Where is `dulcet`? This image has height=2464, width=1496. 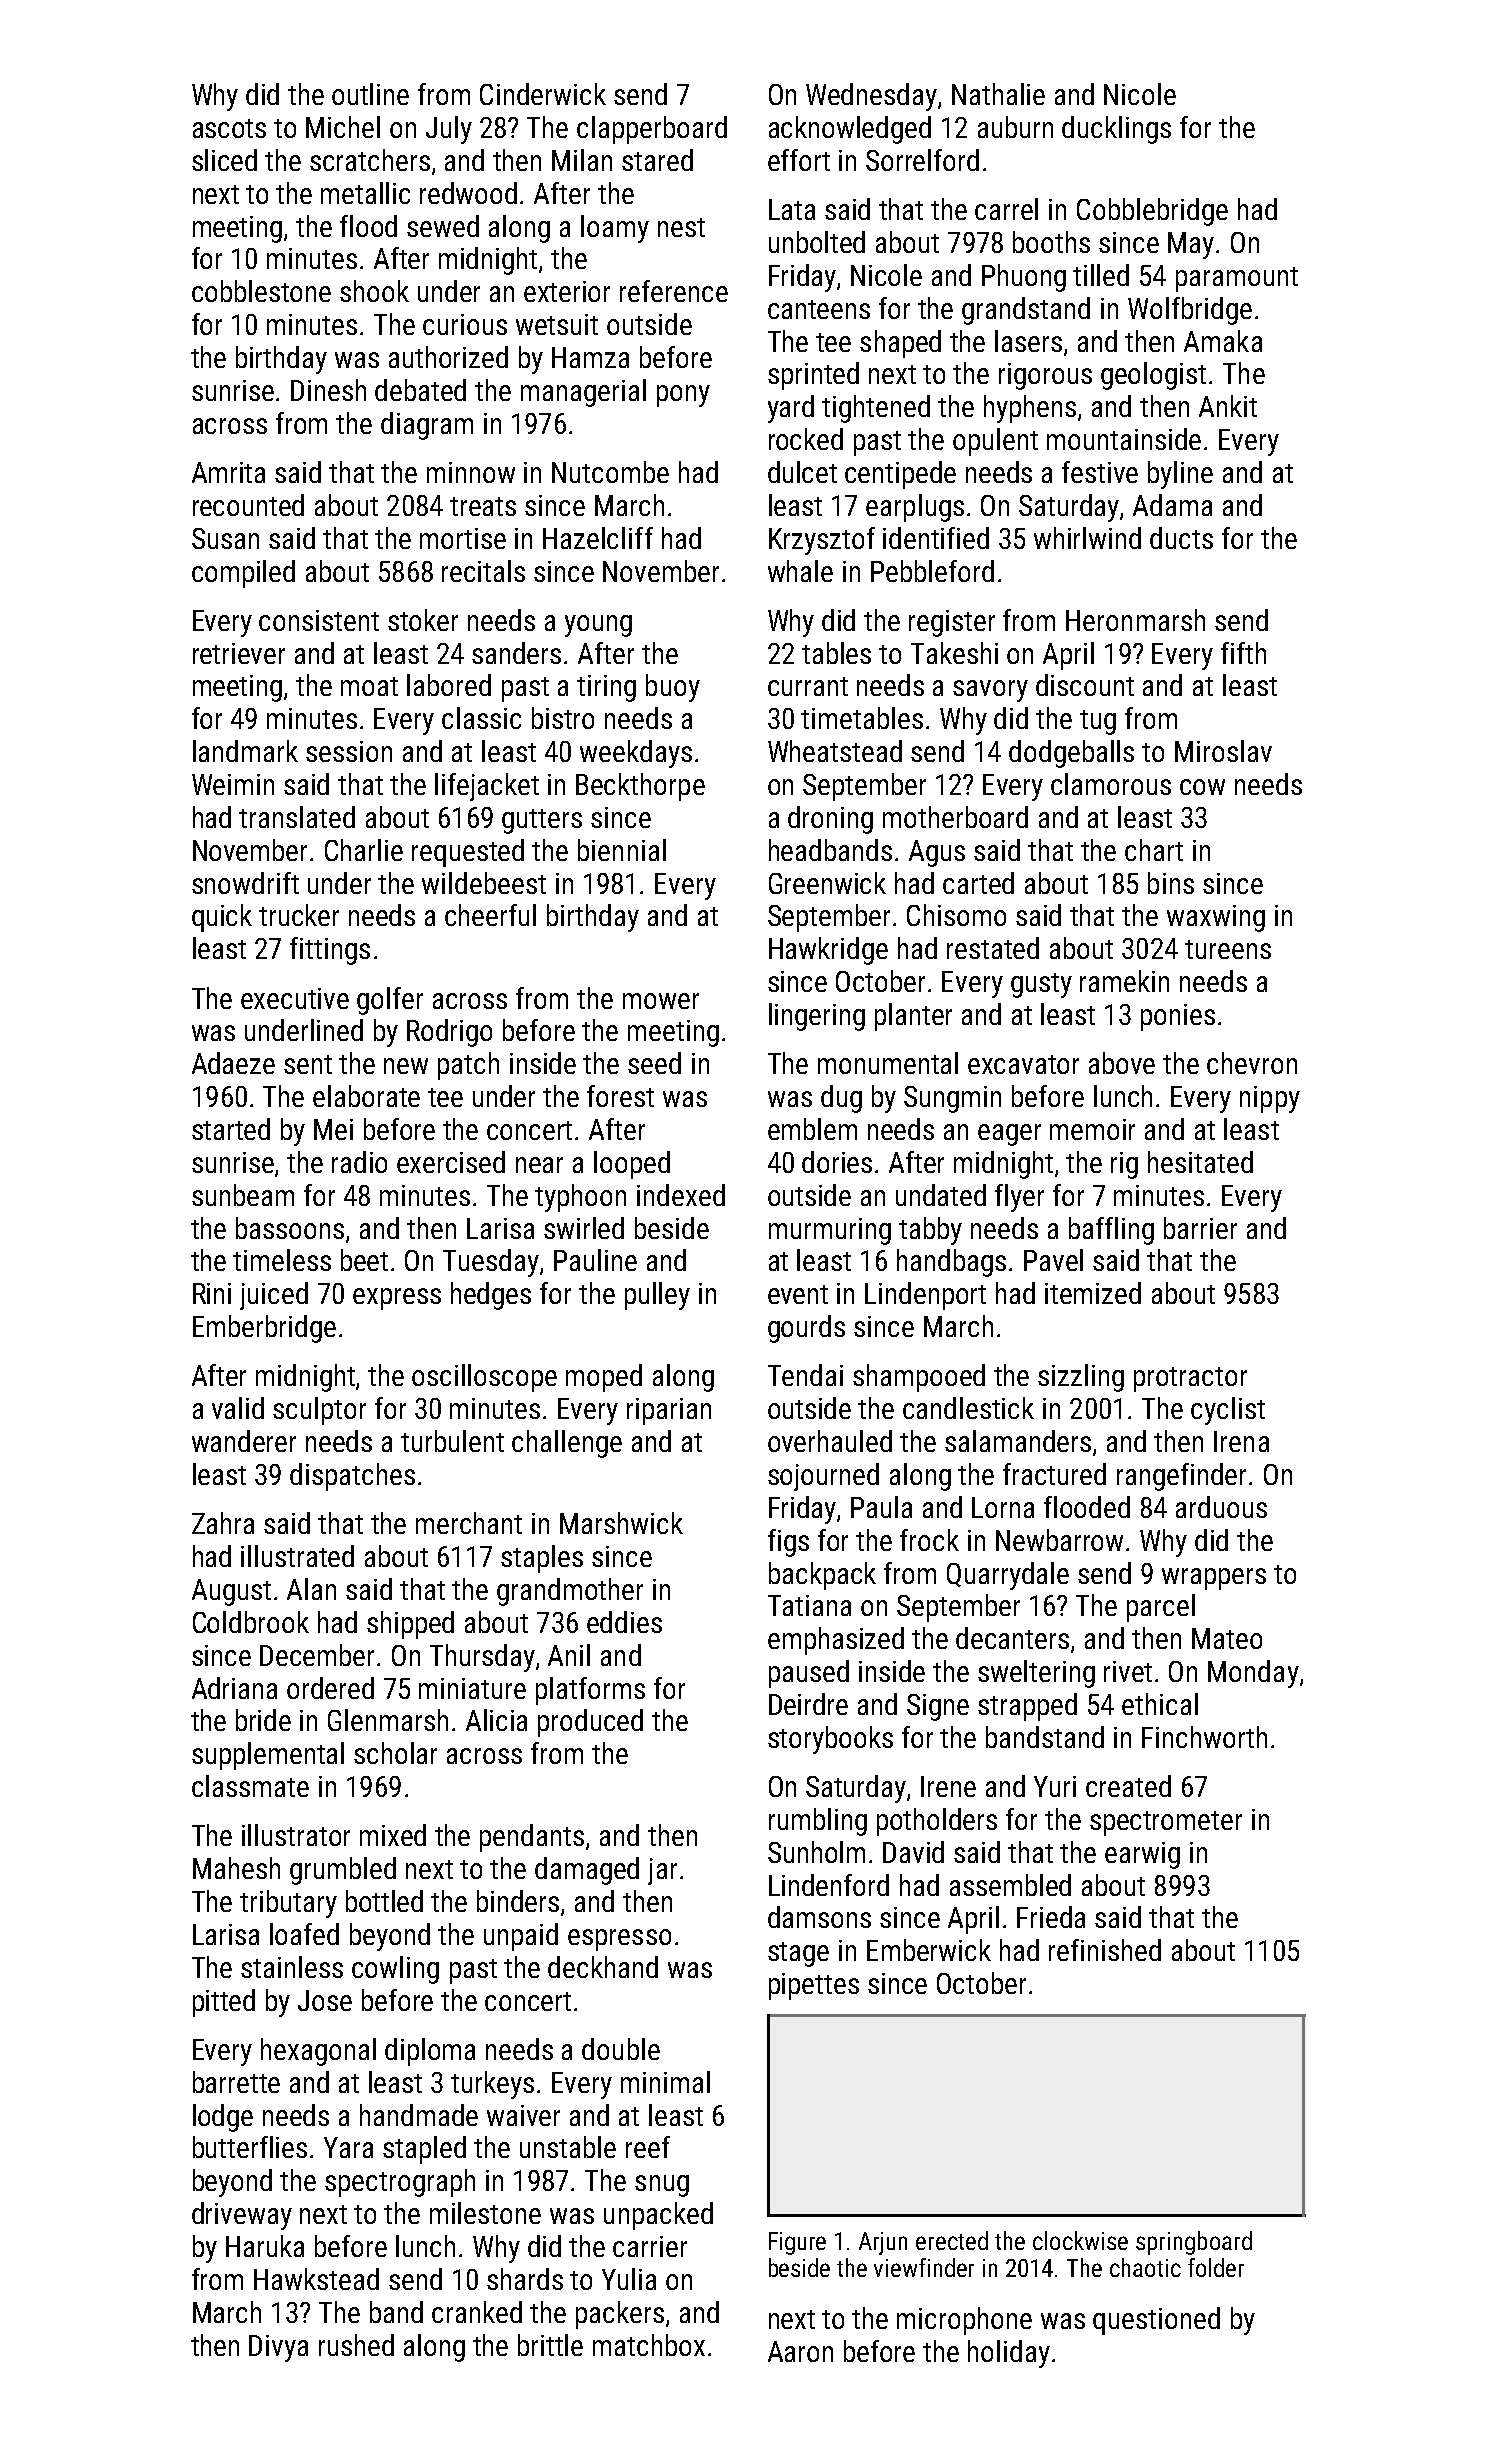
dulcet is located at coordinates (802, 472).
